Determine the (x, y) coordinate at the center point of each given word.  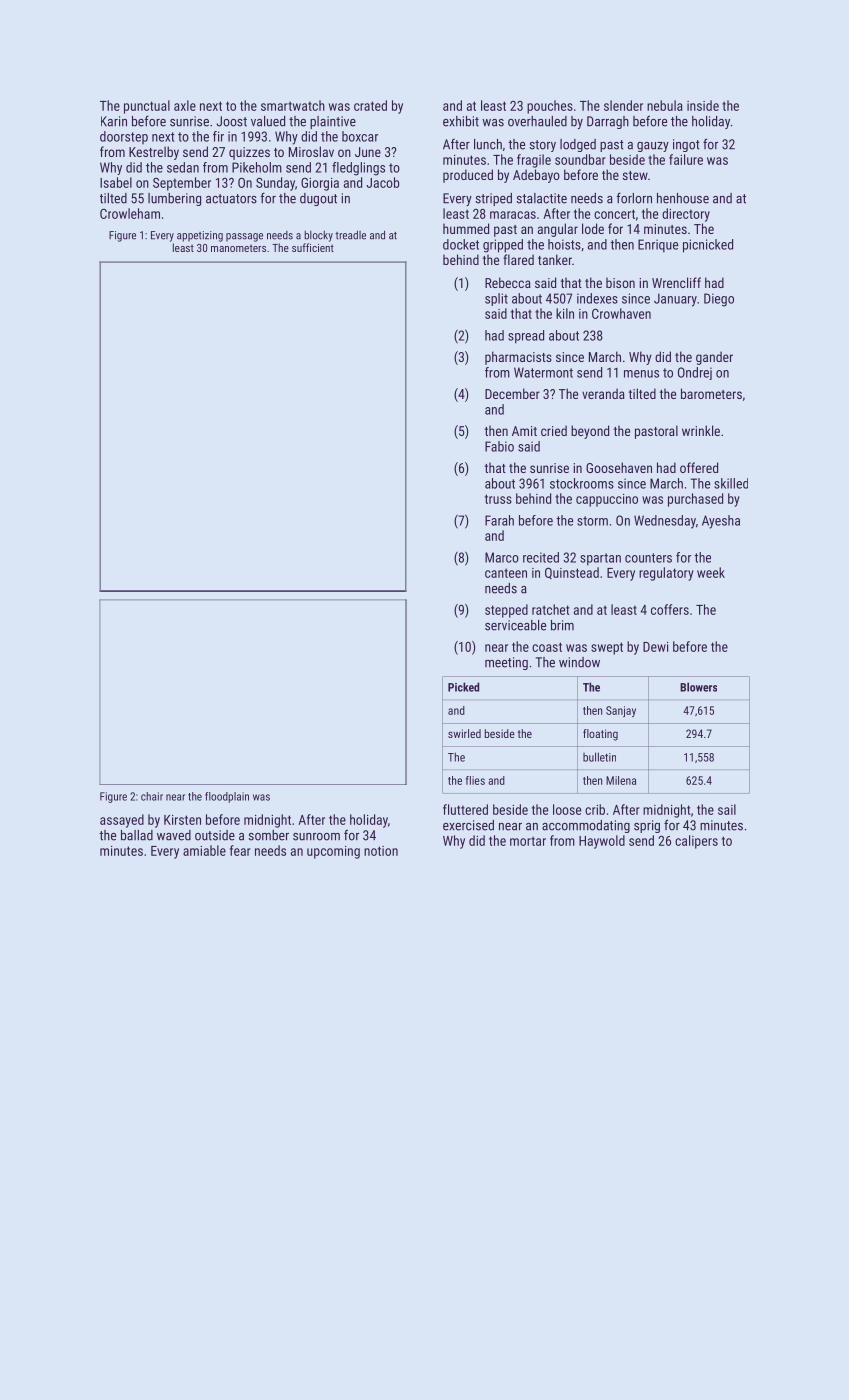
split (496, 299)
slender (623, 105)
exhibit (461, 121)
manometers (238, 248)
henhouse (683, 198)
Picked (463, 687)
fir (218, 136)
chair (152, 796)
